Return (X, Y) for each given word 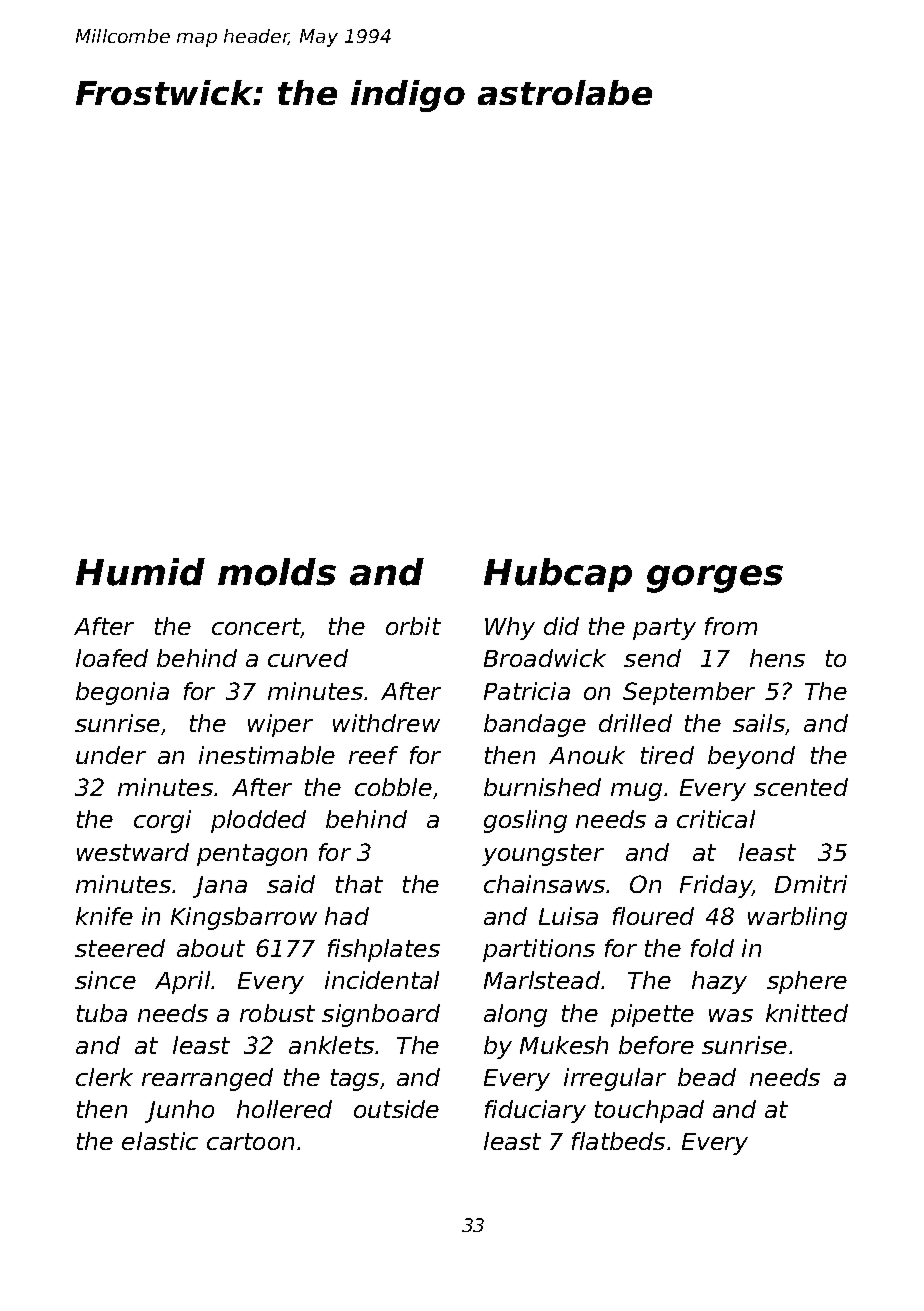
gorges (715, 579)
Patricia (527, 691)
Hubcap (558, 575)
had (347, 916)
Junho (179, 1111)
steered (120, 948)
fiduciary (535, 1111)
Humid (140, 572)
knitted (807, 1013)
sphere (807, 982)
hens (777, 658)
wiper (280, 725)
